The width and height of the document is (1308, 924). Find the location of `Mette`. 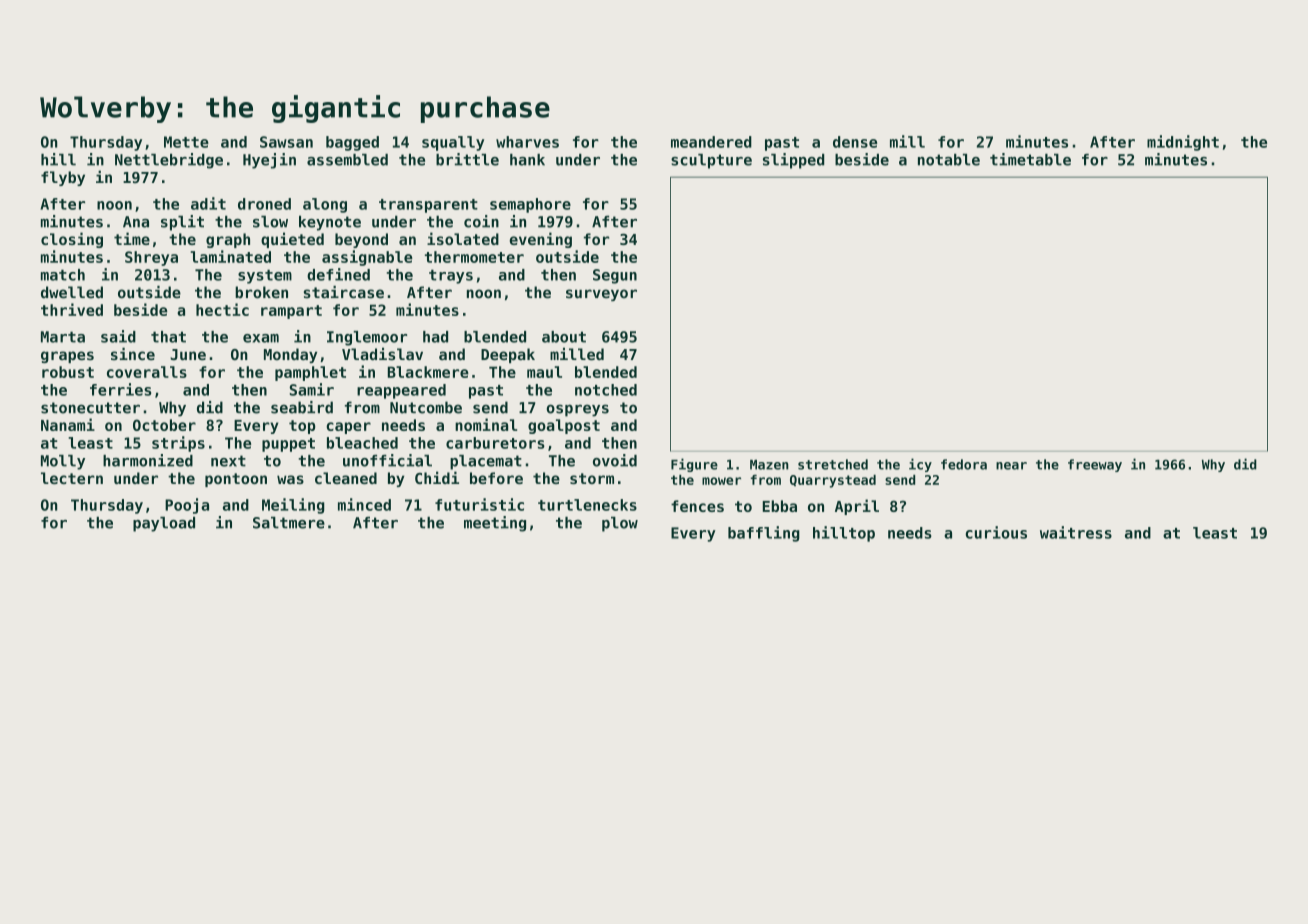

Mette is located at coordinates (186, 142).
